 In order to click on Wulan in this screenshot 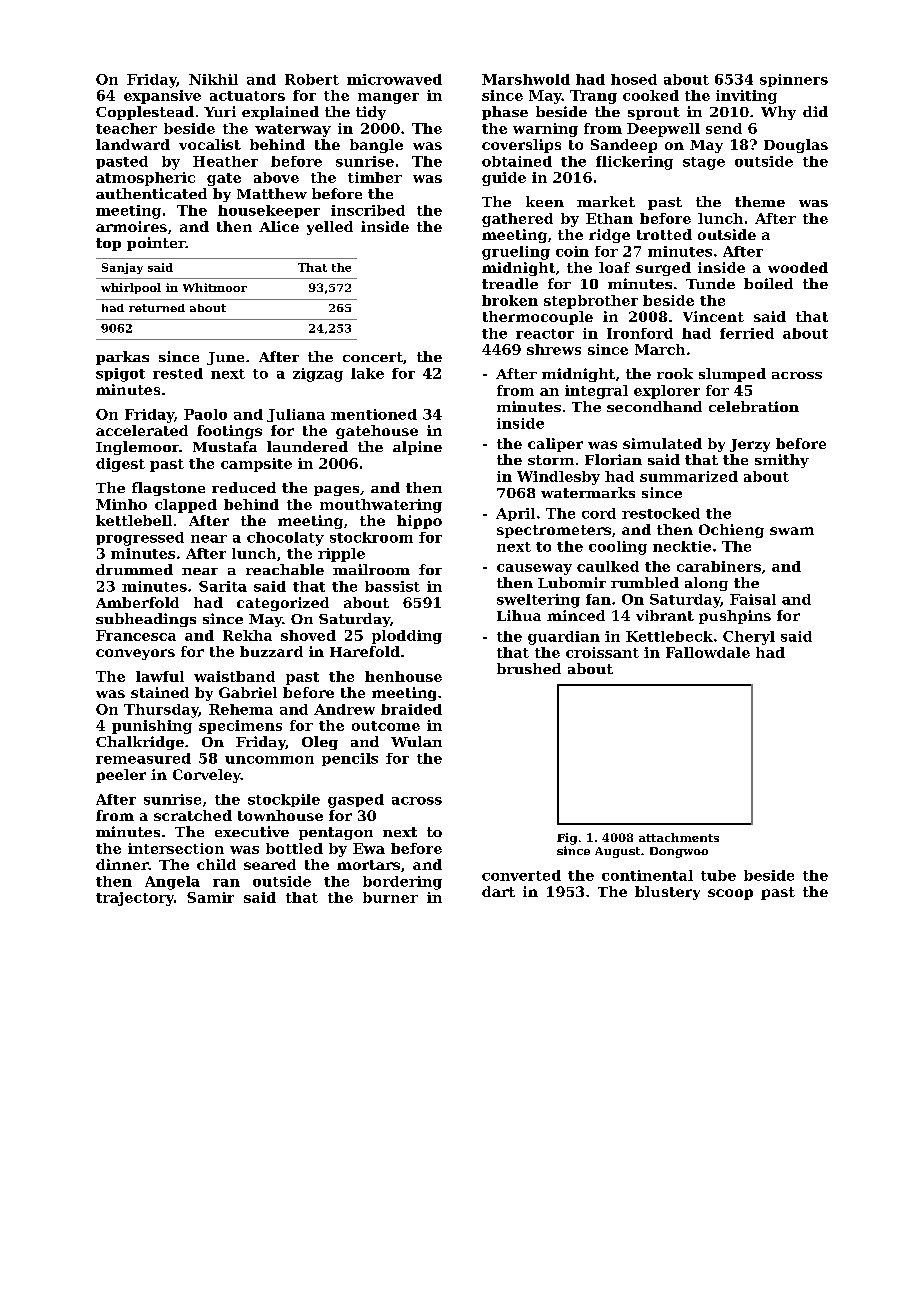, I will do `click(416, 741)`.
